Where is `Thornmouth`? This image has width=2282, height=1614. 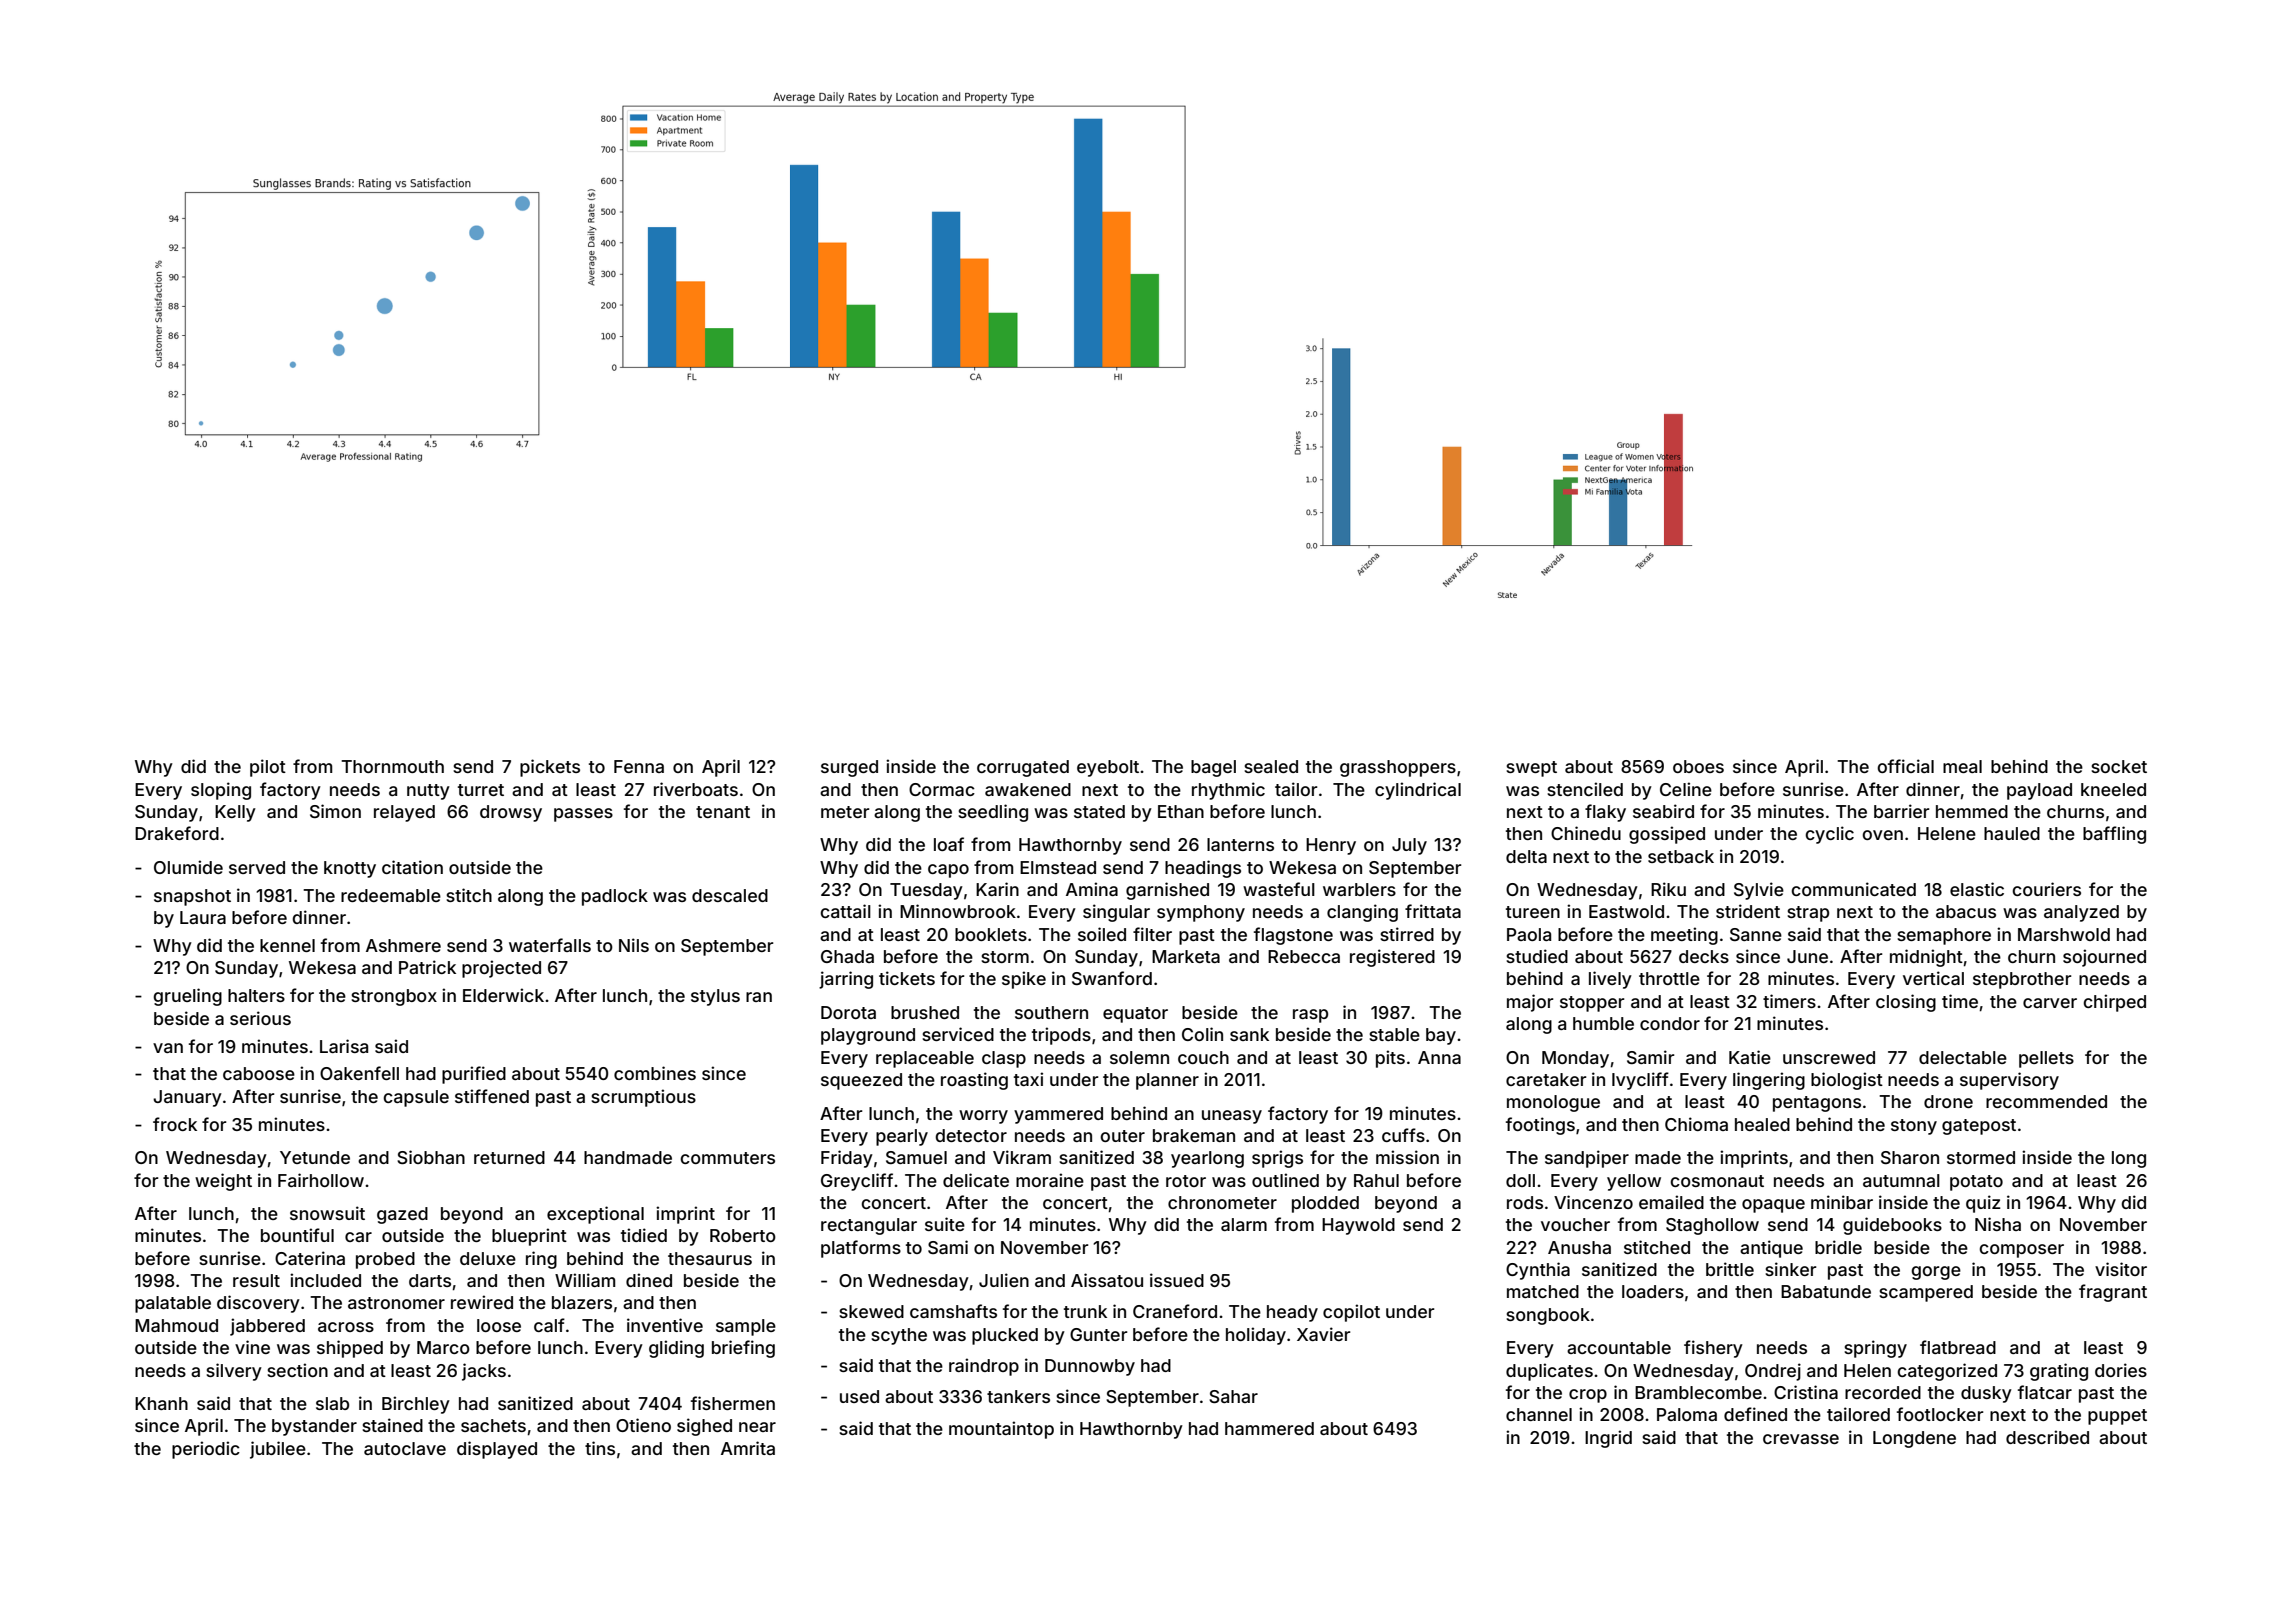
Thornmouth is located at coordinates (392, 766).
